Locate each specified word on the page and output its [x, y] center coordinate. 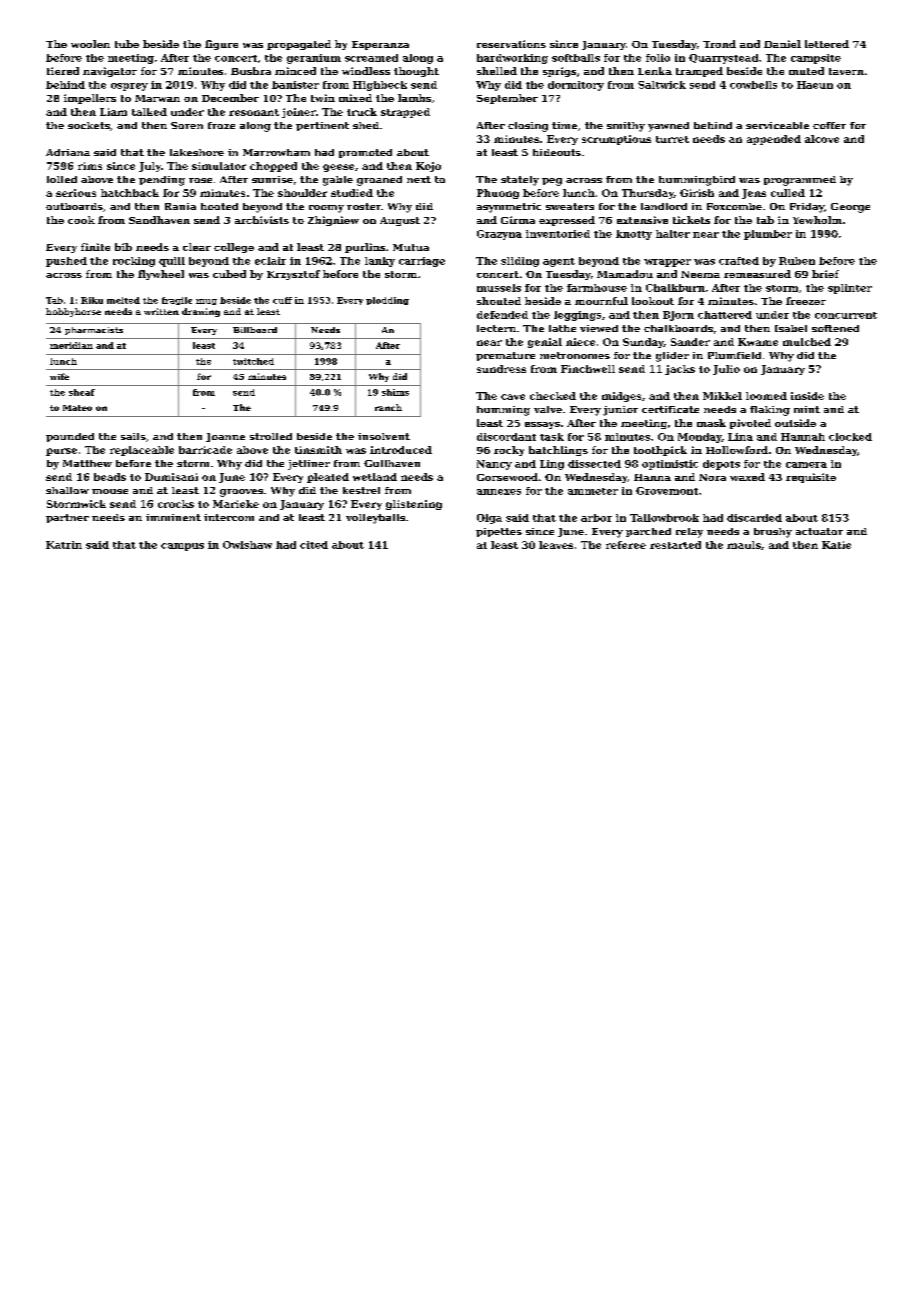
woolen [90, 44]
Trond [719, 44]
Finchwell [588, 369]
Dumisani [171, 477]
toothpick [660, 451]
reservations [511, 44]
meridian [71, 345]
